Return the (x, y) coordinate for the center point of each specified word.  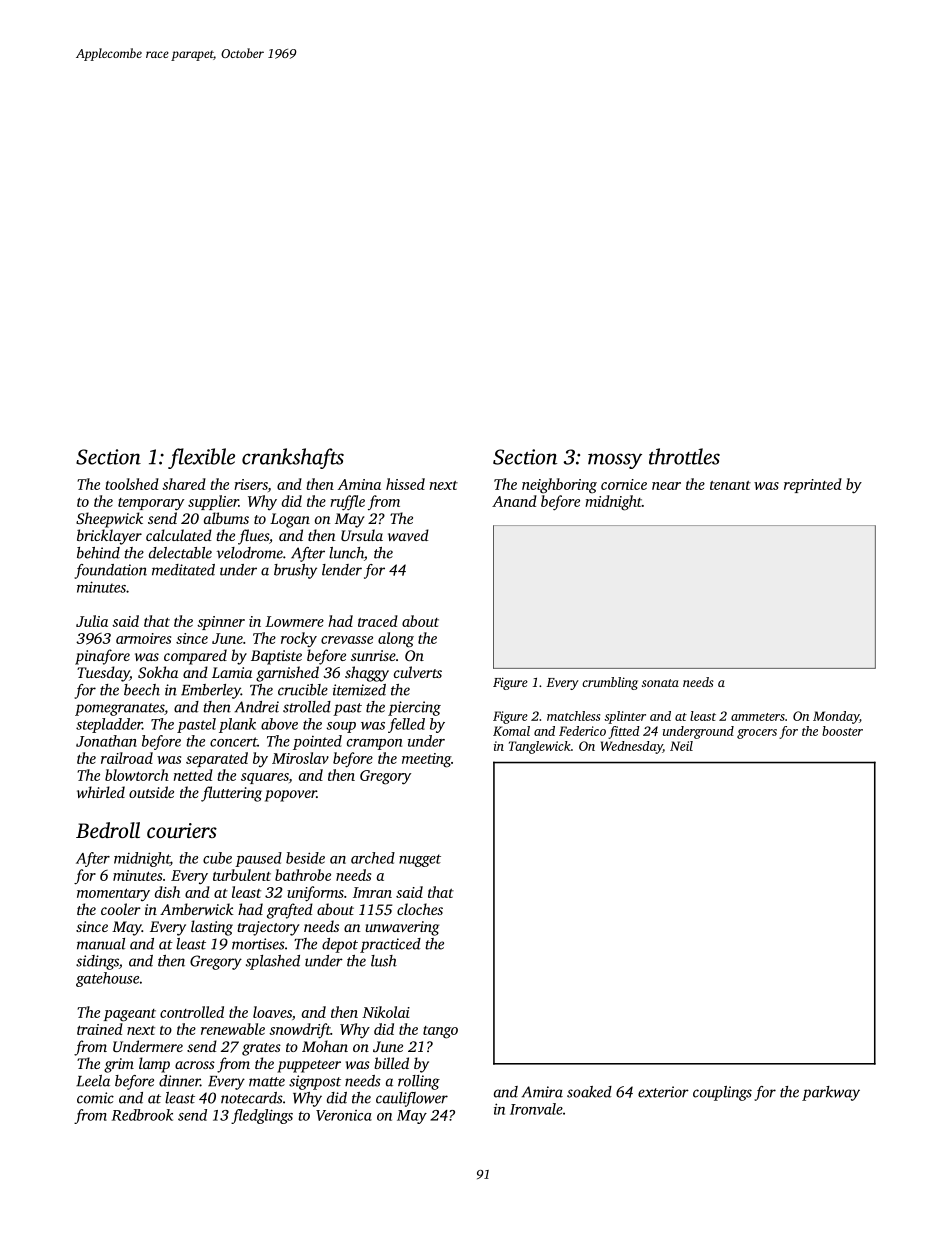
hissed (405, 484)
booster (842, 731)
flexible (201, 458)
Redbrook (142, 1115)
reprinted (813, 485)
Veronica (344, 1115)
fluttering (231, 794)
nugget (420, 860)
